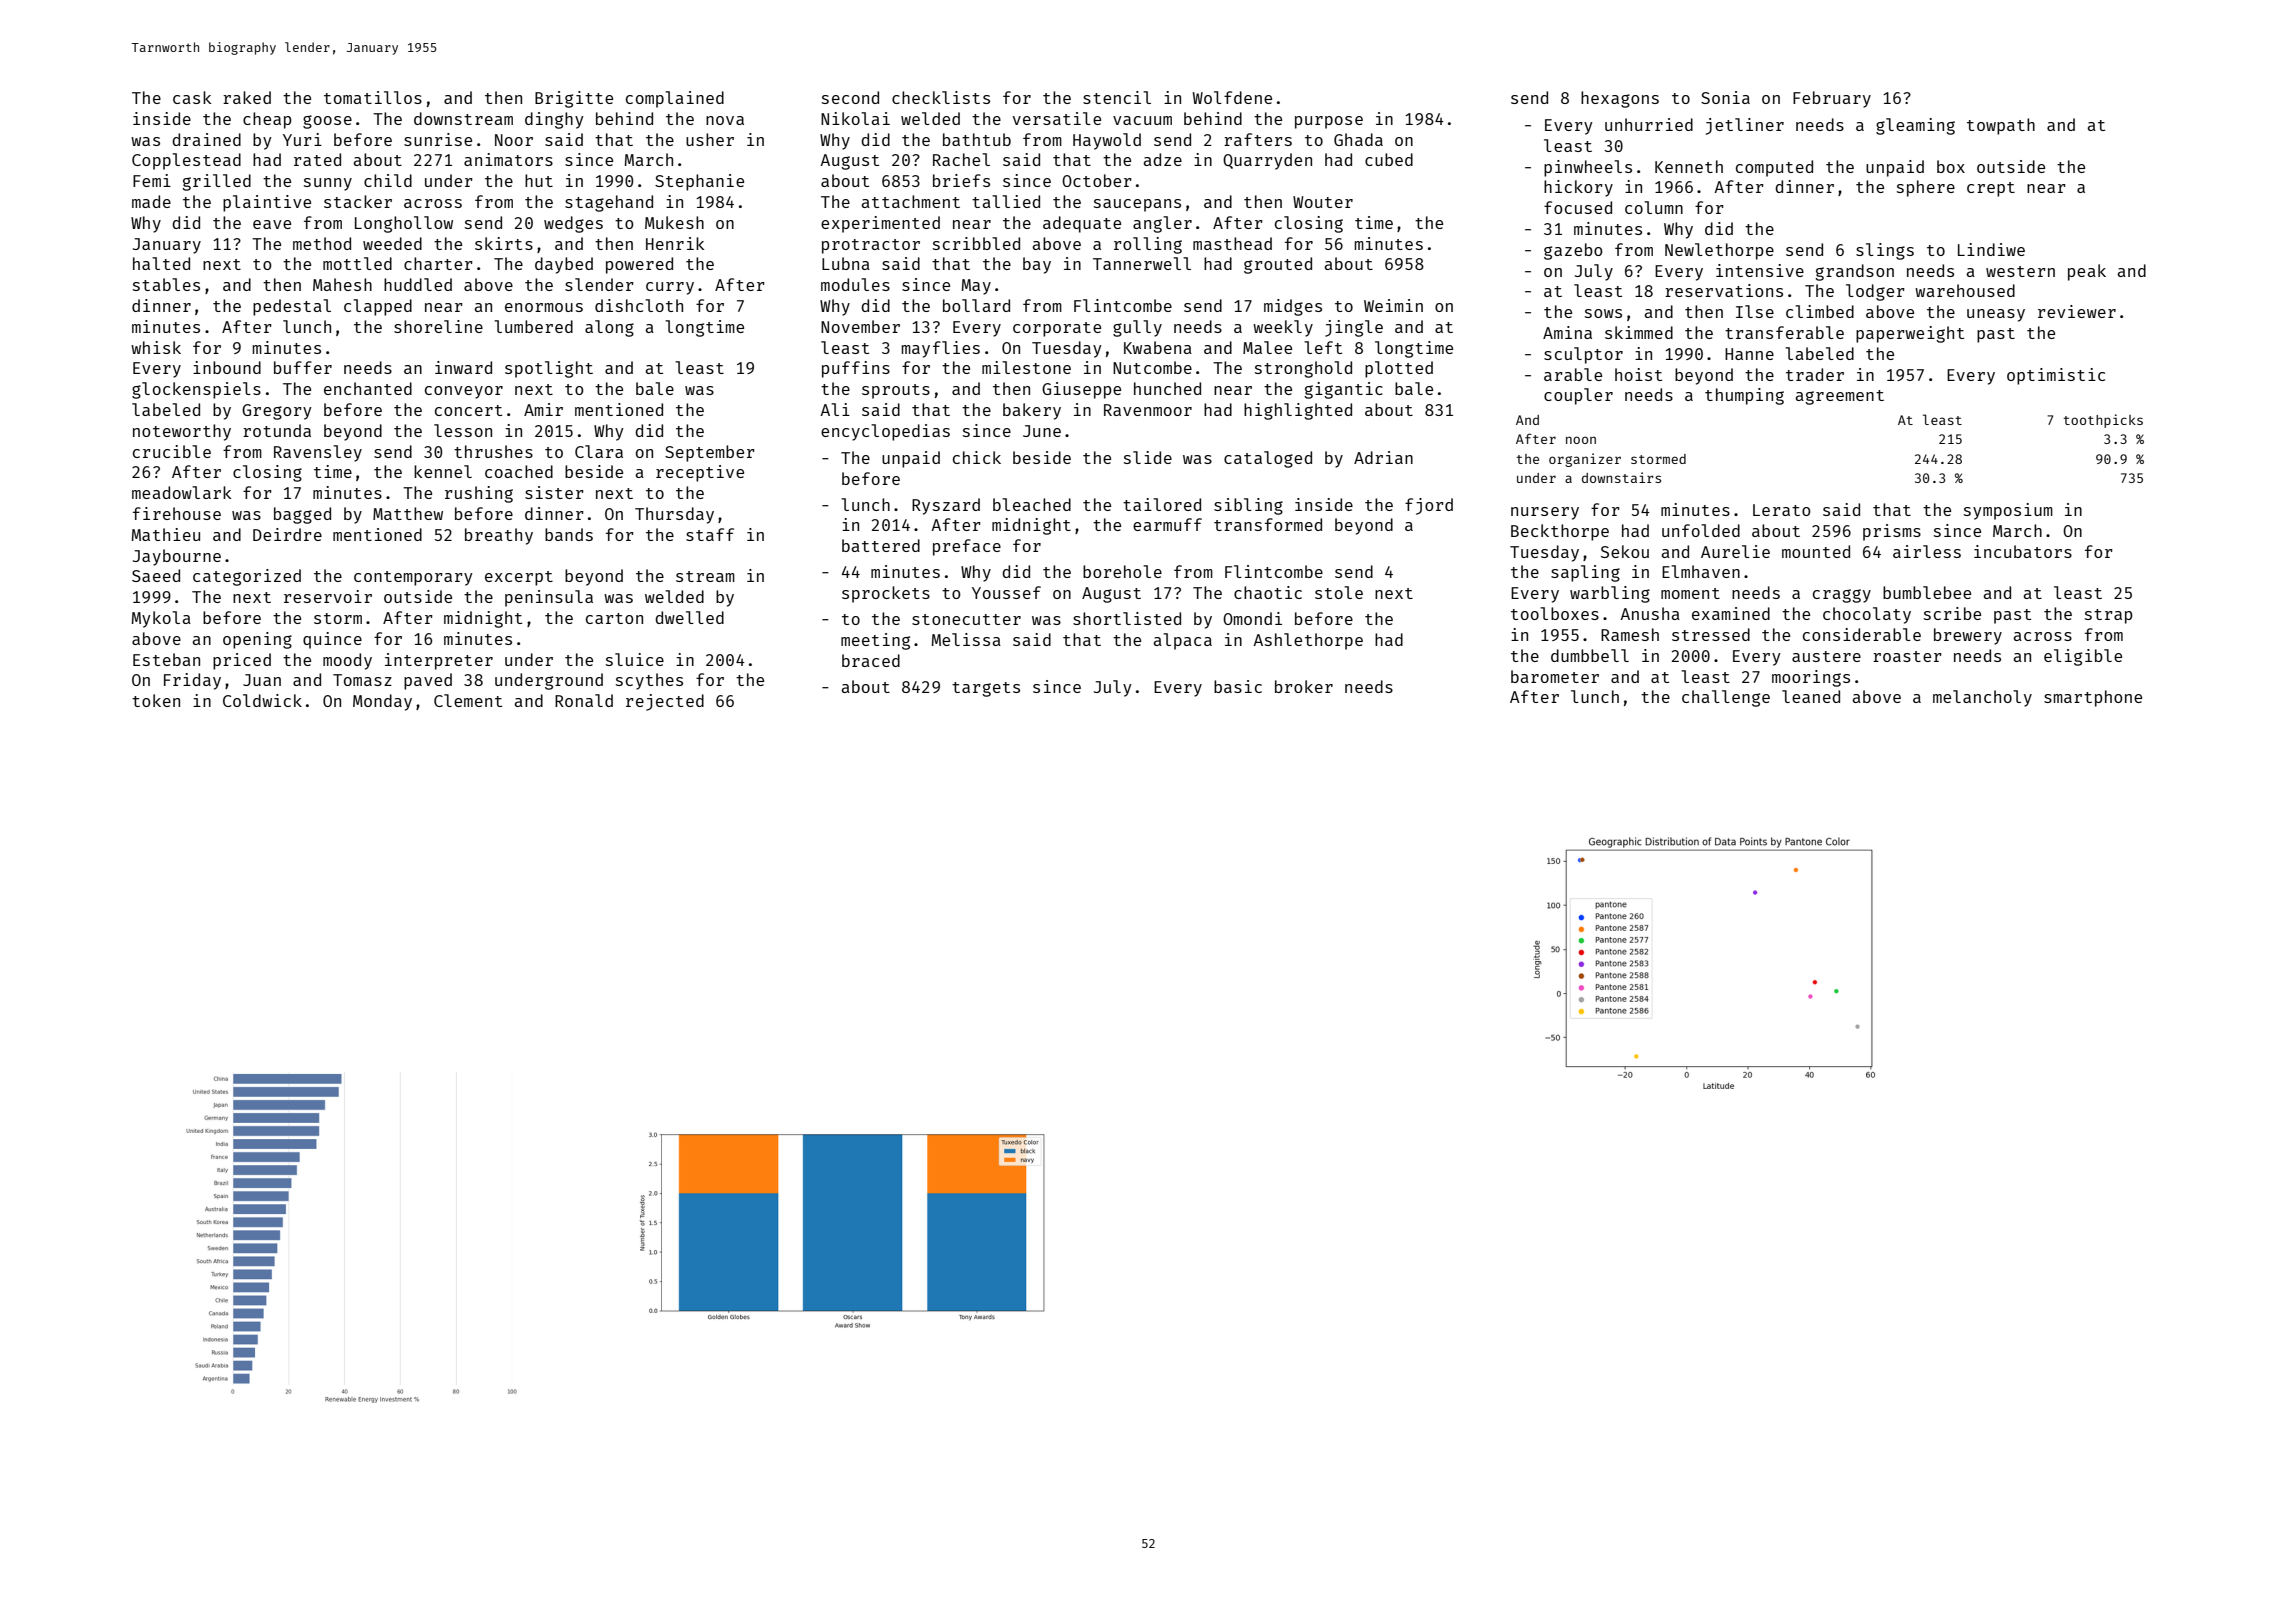 Image resolution: width=2282 pixels, height=1614 pixels. I want to click on shoreline, so click(438, 326).
